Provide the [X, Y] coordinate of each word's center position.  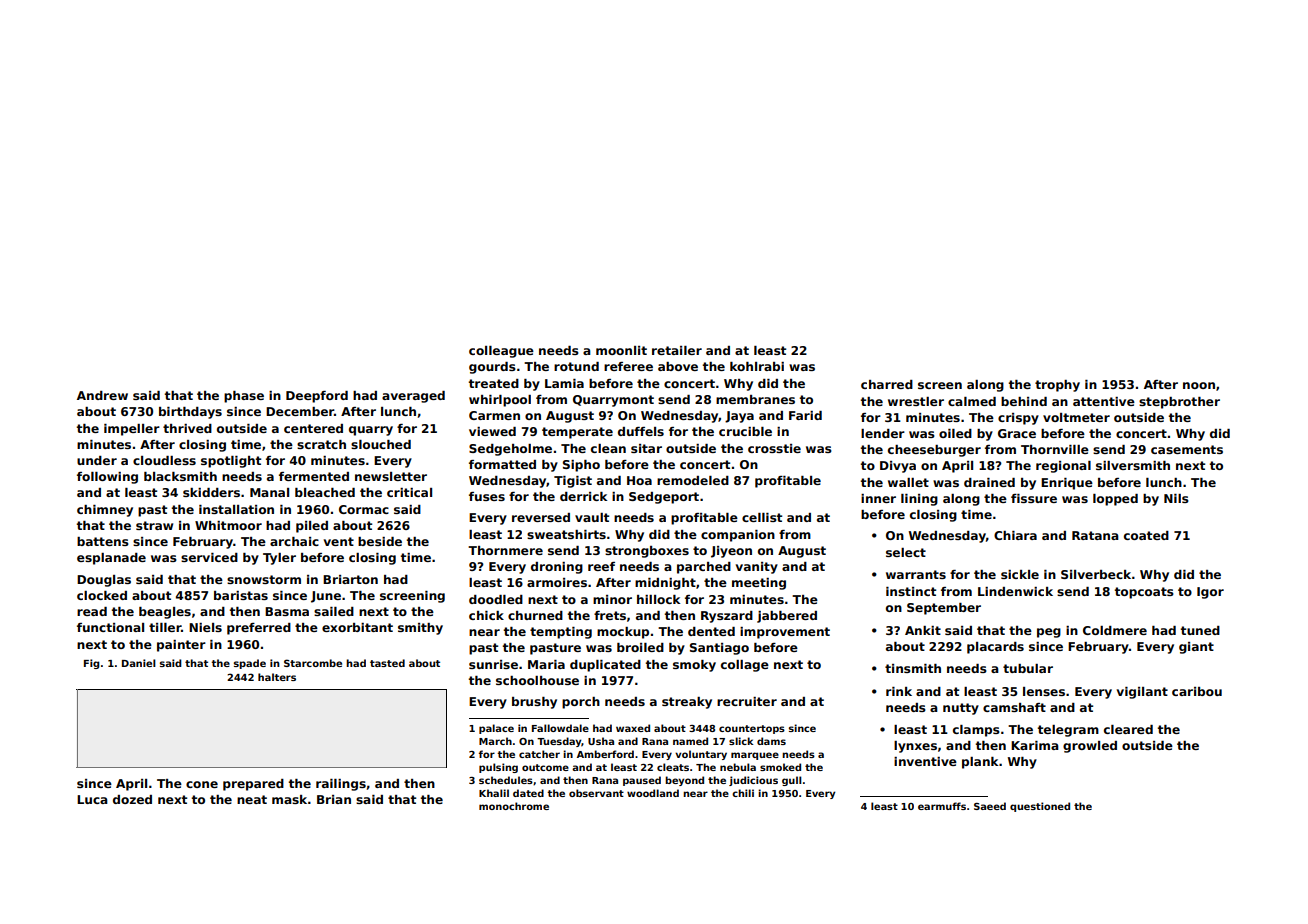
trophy [1057, 386]
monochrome [514, 806]
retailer [677, 350]
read [92, 611]
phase [244, 397]
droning [557, 568]
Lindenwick [1015, 591]
